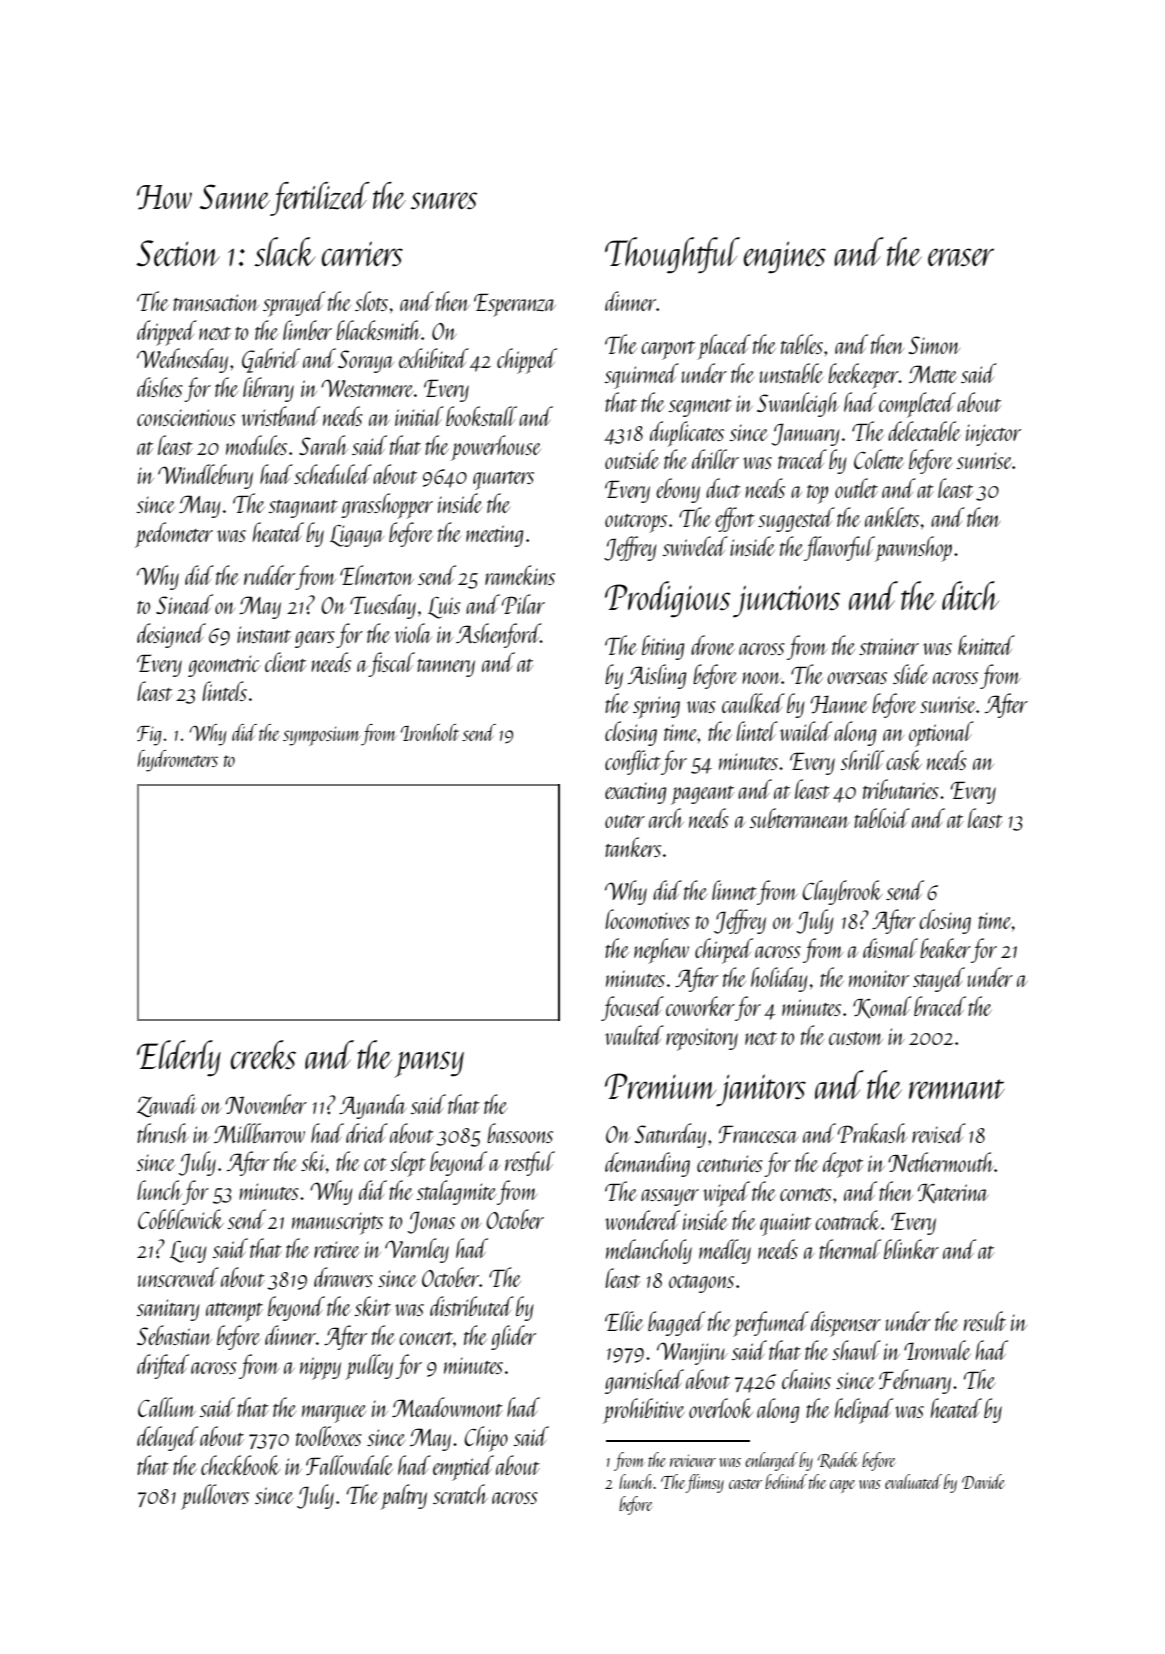  Describe the element at coordinates (284, 252) in the screenshot. I see `slack` at that location.
